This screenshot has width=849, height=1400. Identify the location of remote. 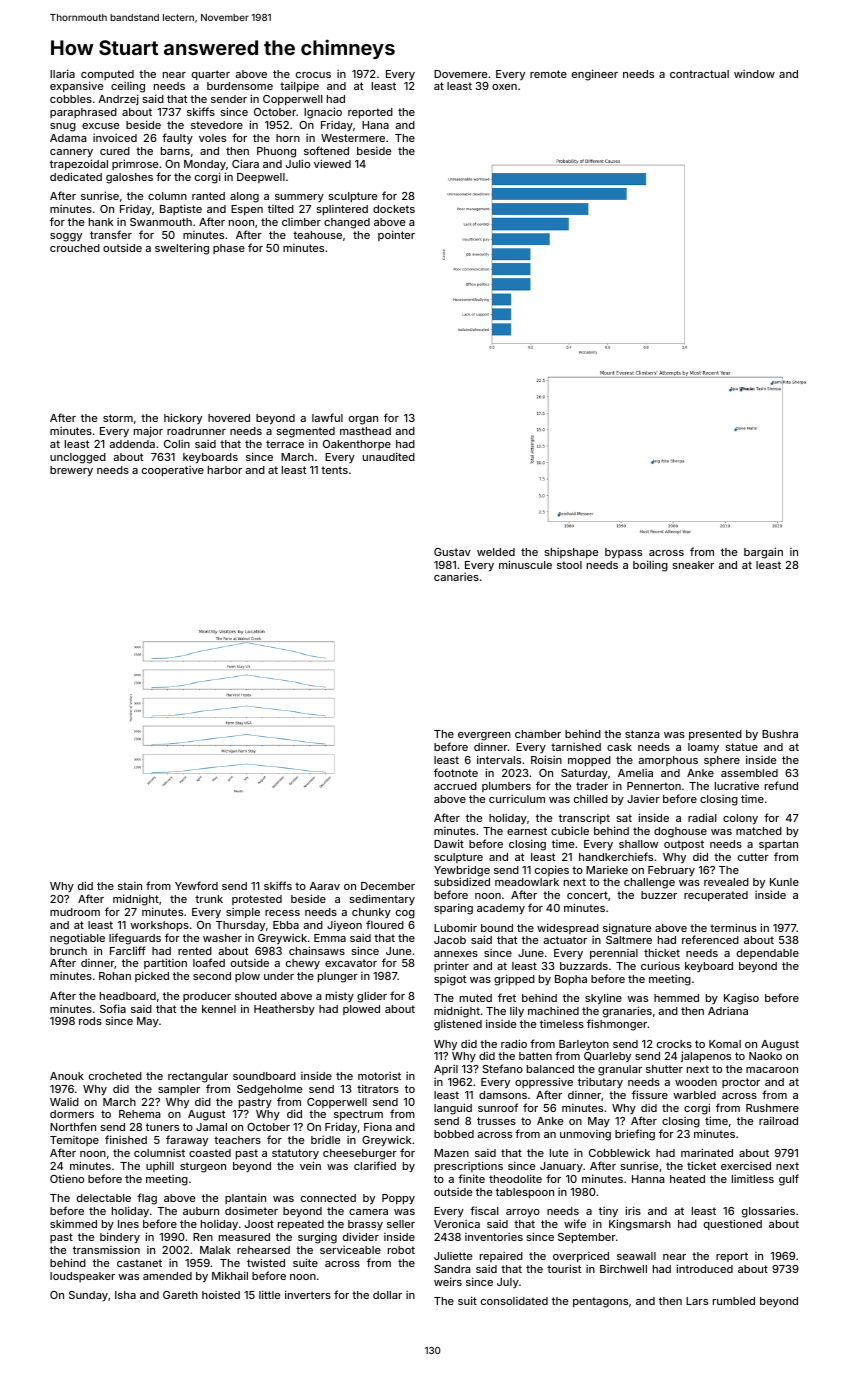
(548, 74).
